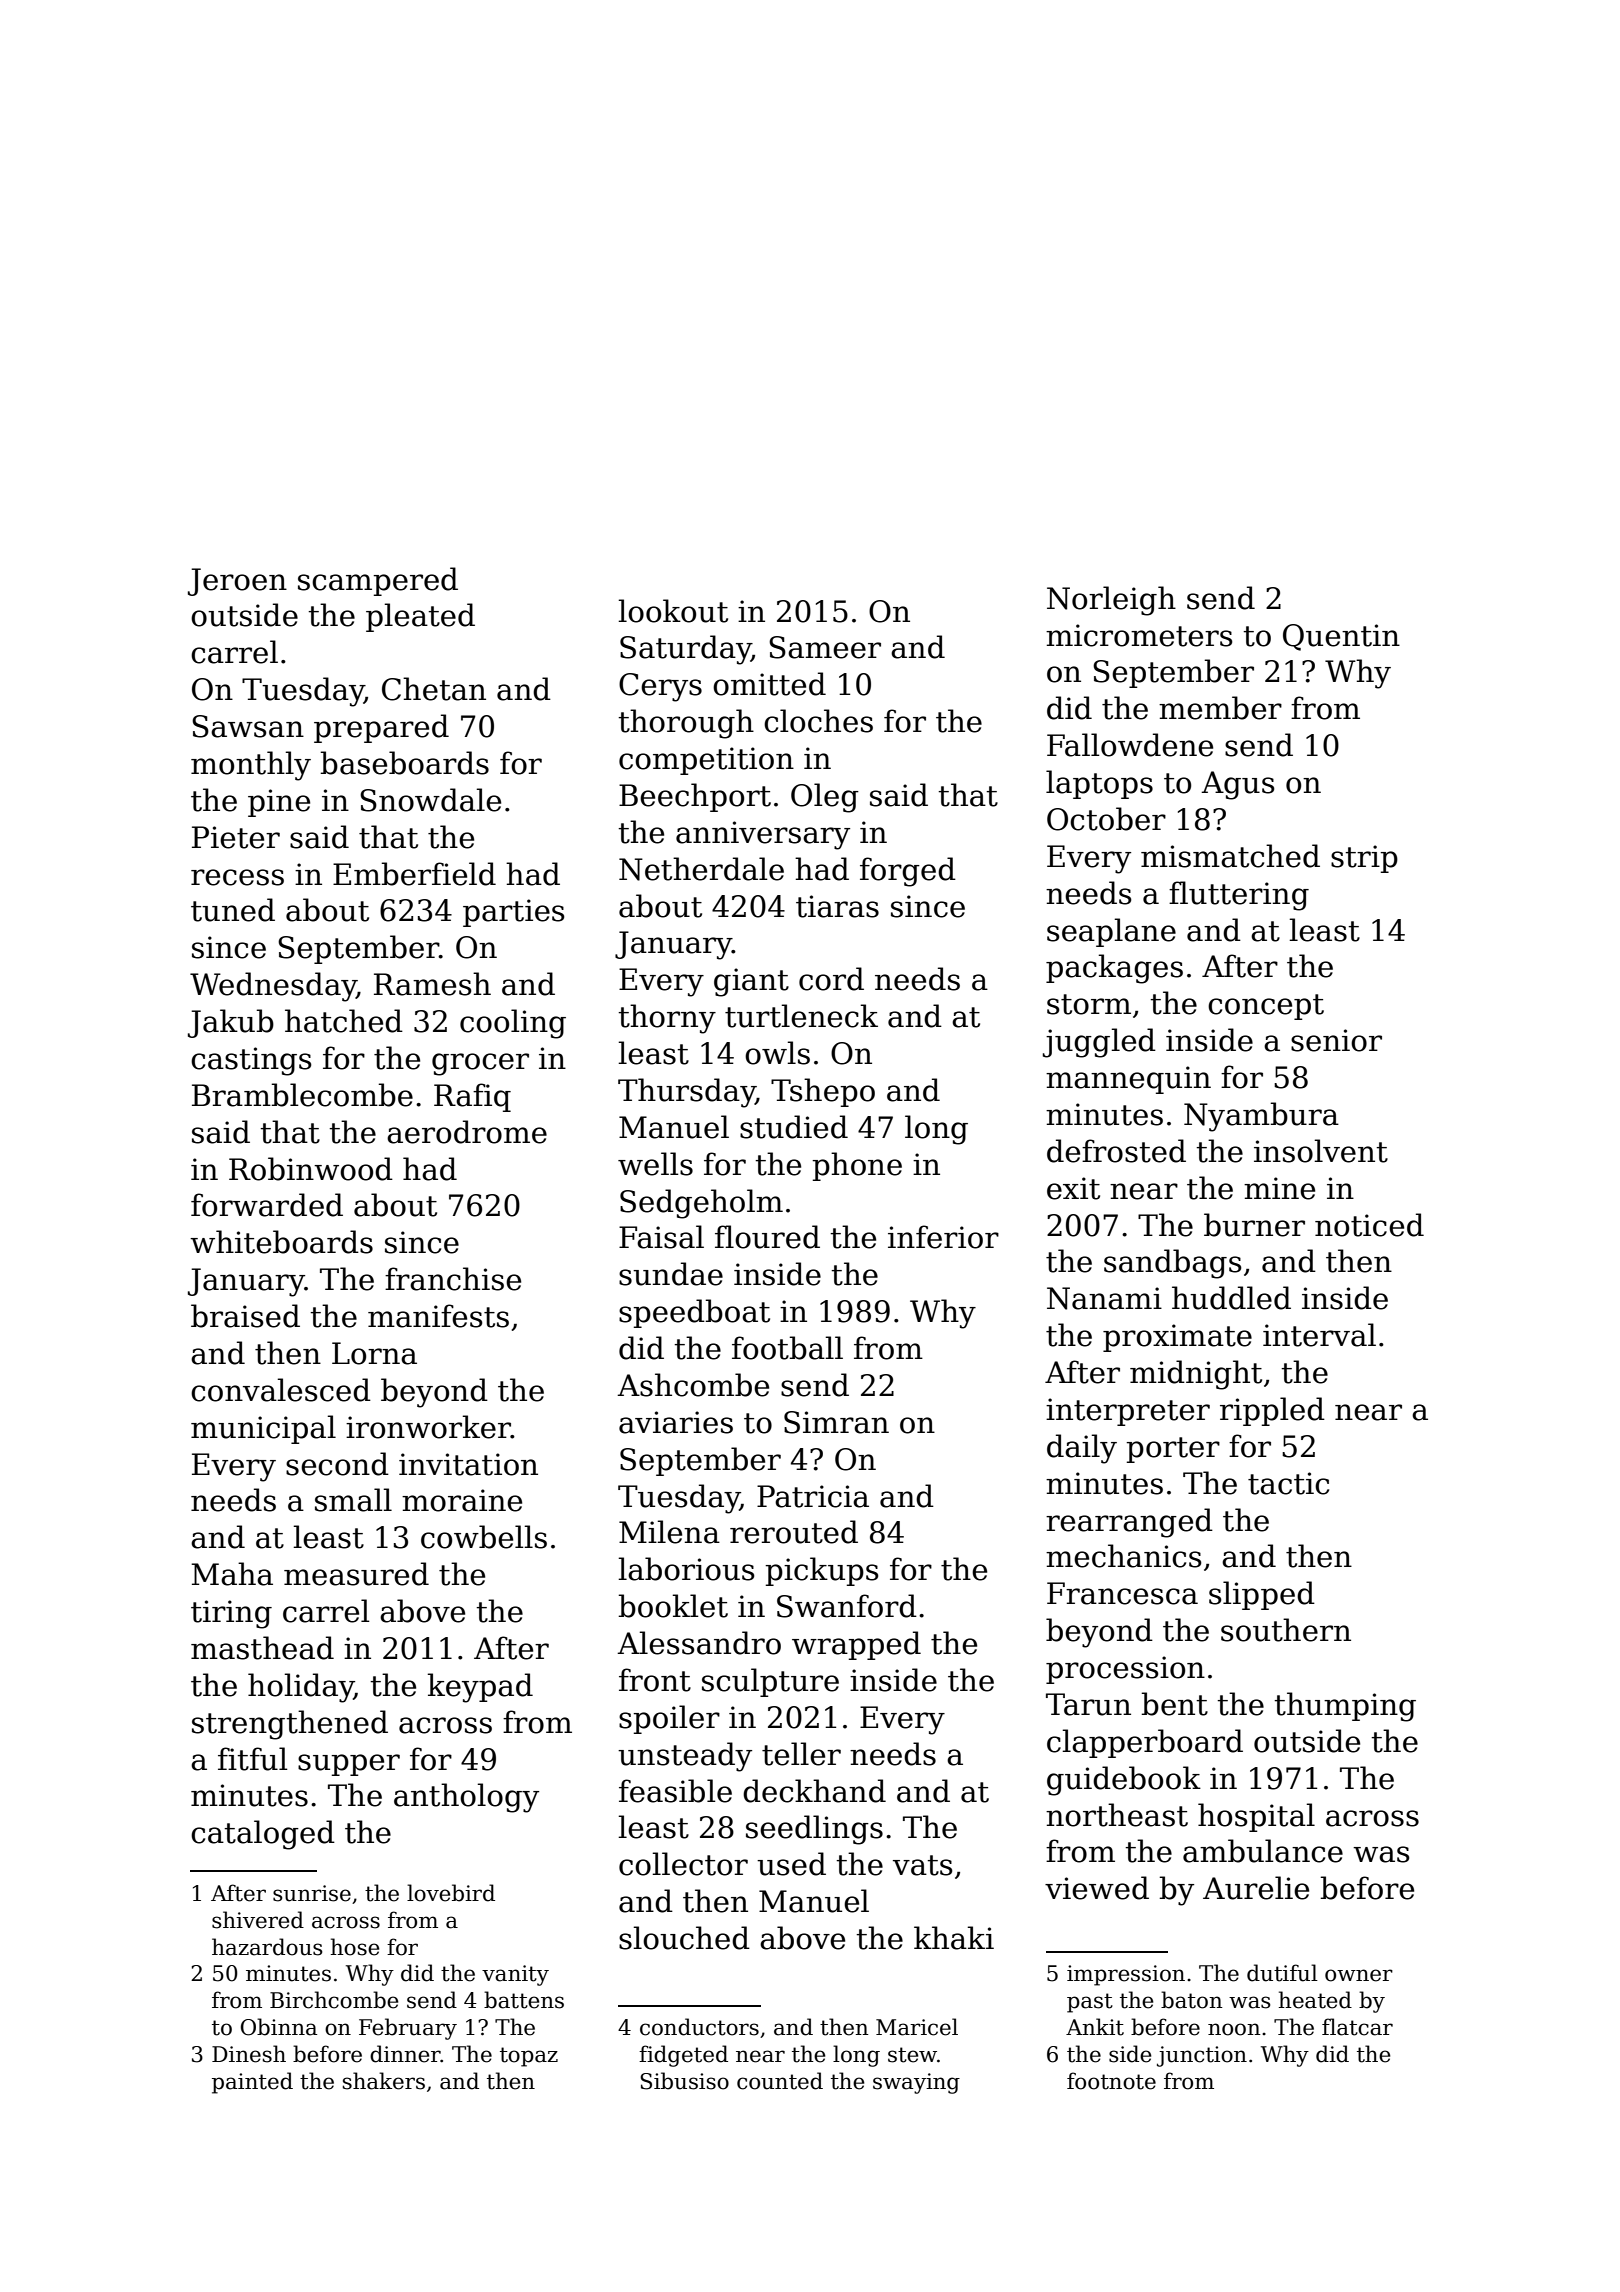  Describe the element at coordinates (701, 869) in the screenshot. I see `Netherdale` at that location.
